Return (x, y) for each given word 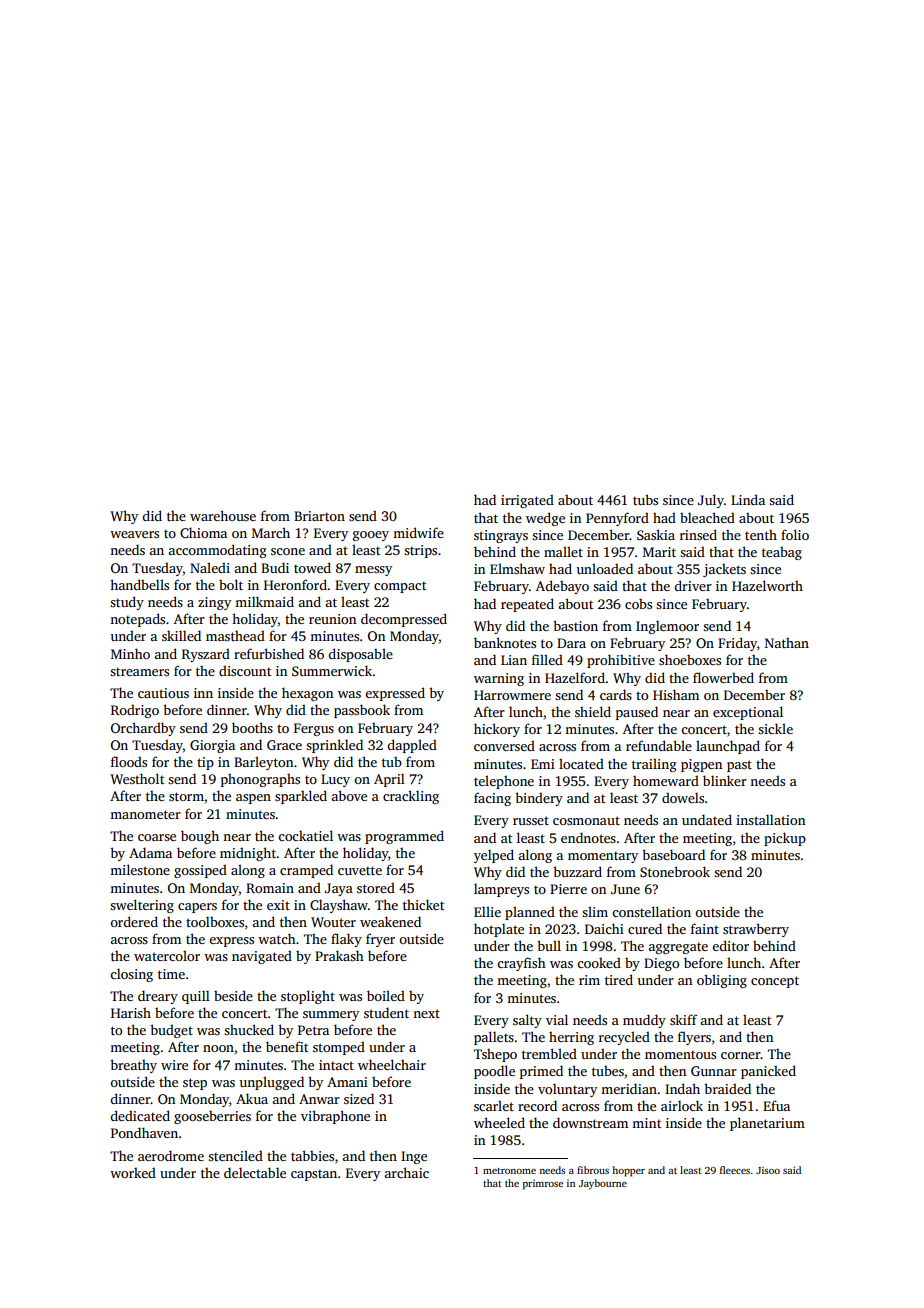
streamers (139, 671)
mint (646, 1123)
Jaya (339, 889)
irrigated (527, 501)
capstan (314, 1175)
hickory (497, 730)
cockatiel (305, 835)
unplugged (272, 1083)
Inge (414, 1157)
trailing (654, 765)
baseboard (673, 854)
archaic (407, 1172)
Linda (748, 499)
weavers (134, 534)
